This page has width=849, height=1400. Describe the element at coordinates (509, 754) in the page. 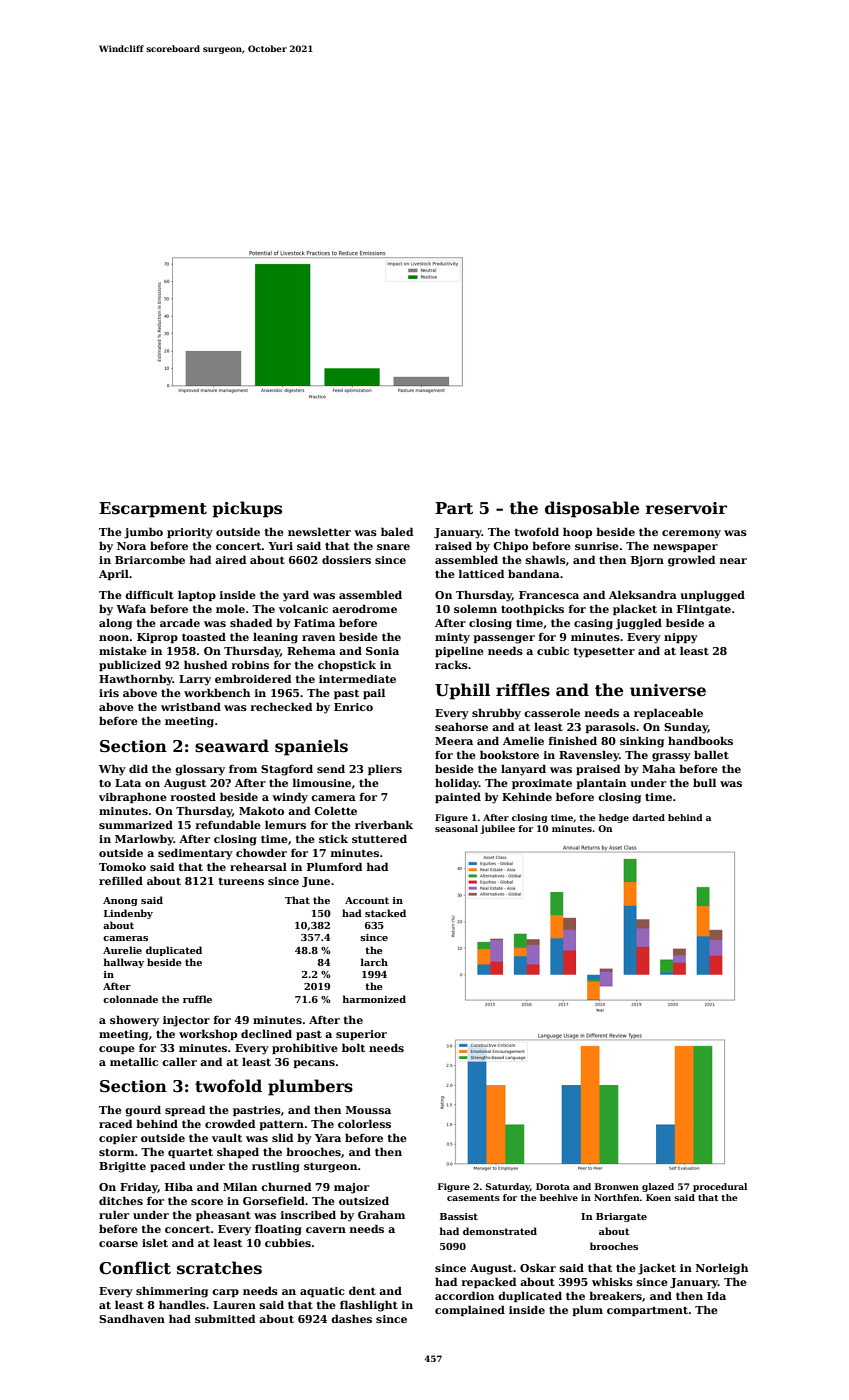

I see `bookstore` at that location.
